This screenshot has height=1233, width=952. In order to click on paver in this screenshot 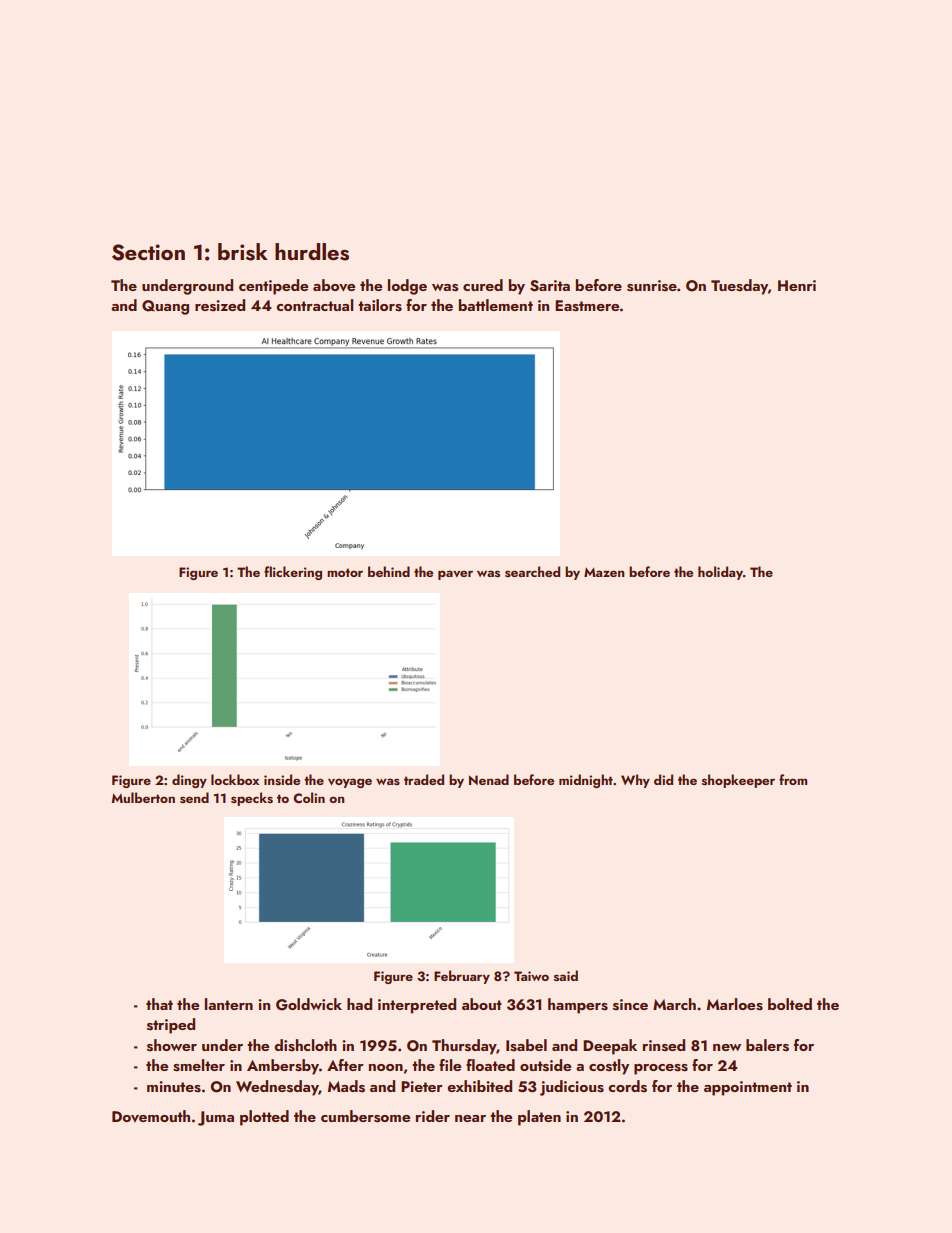, I will do `click(455, 575)`.
